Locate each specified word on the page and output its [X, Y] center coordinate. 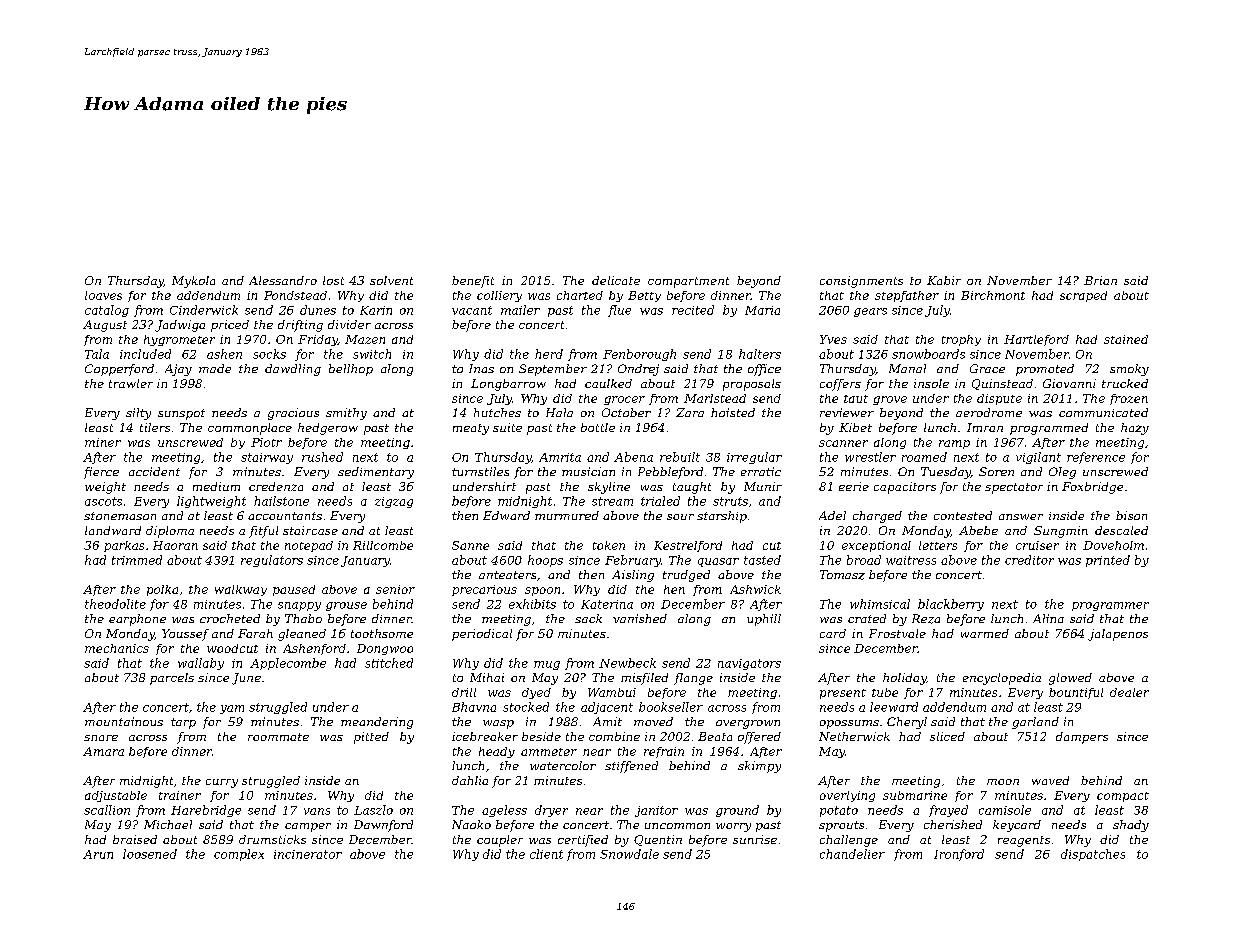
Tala [97, 354]
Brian [1100, 280]
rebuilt [680, 457]
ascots [103, 501]
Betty [644, 296]
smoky [1129, 370]
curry [222, 783]
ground [737, 811]
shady [1131, 826]
